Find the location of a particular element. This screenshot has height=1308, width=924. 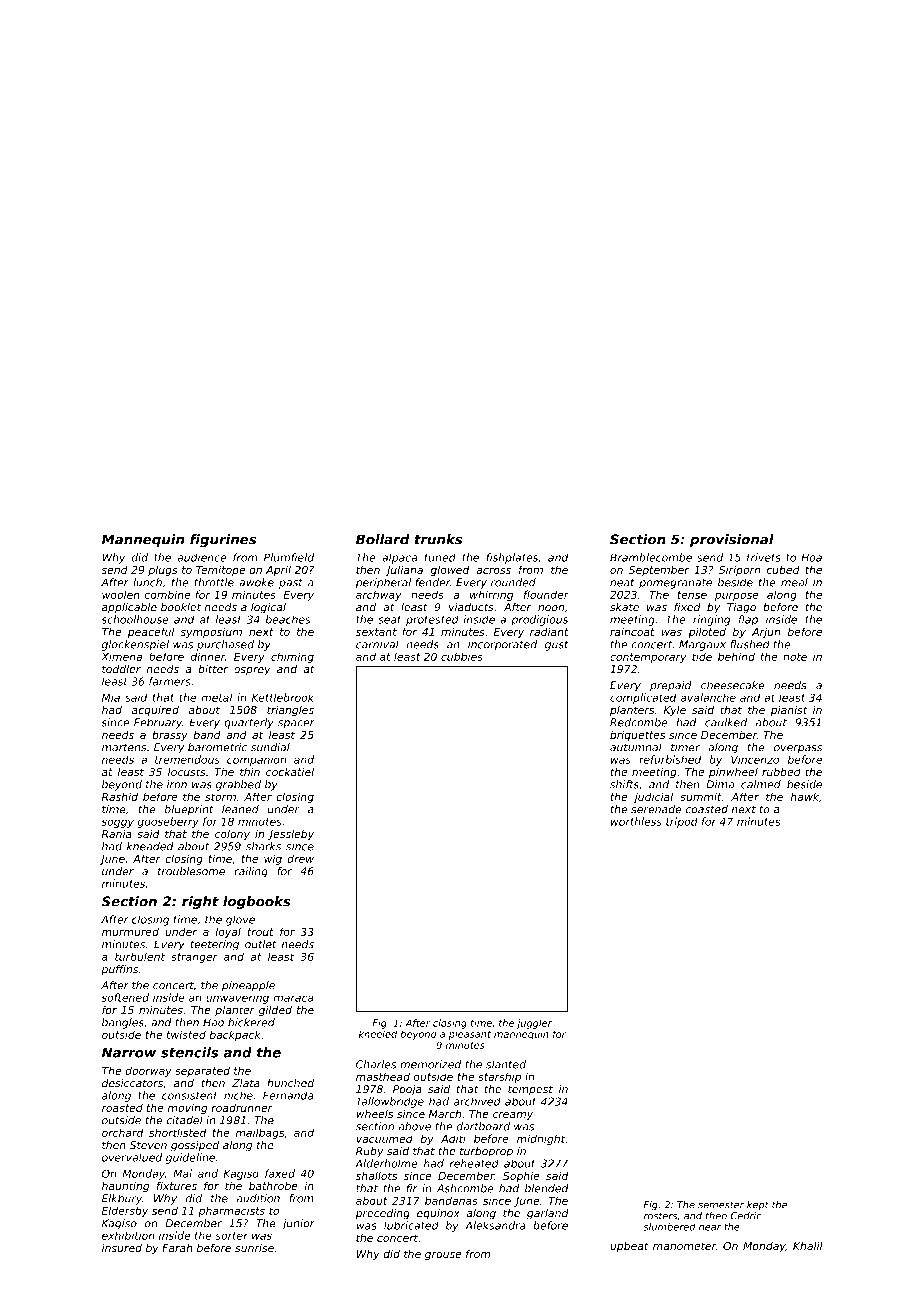

fishplates is located at coordinates (512, 558).
